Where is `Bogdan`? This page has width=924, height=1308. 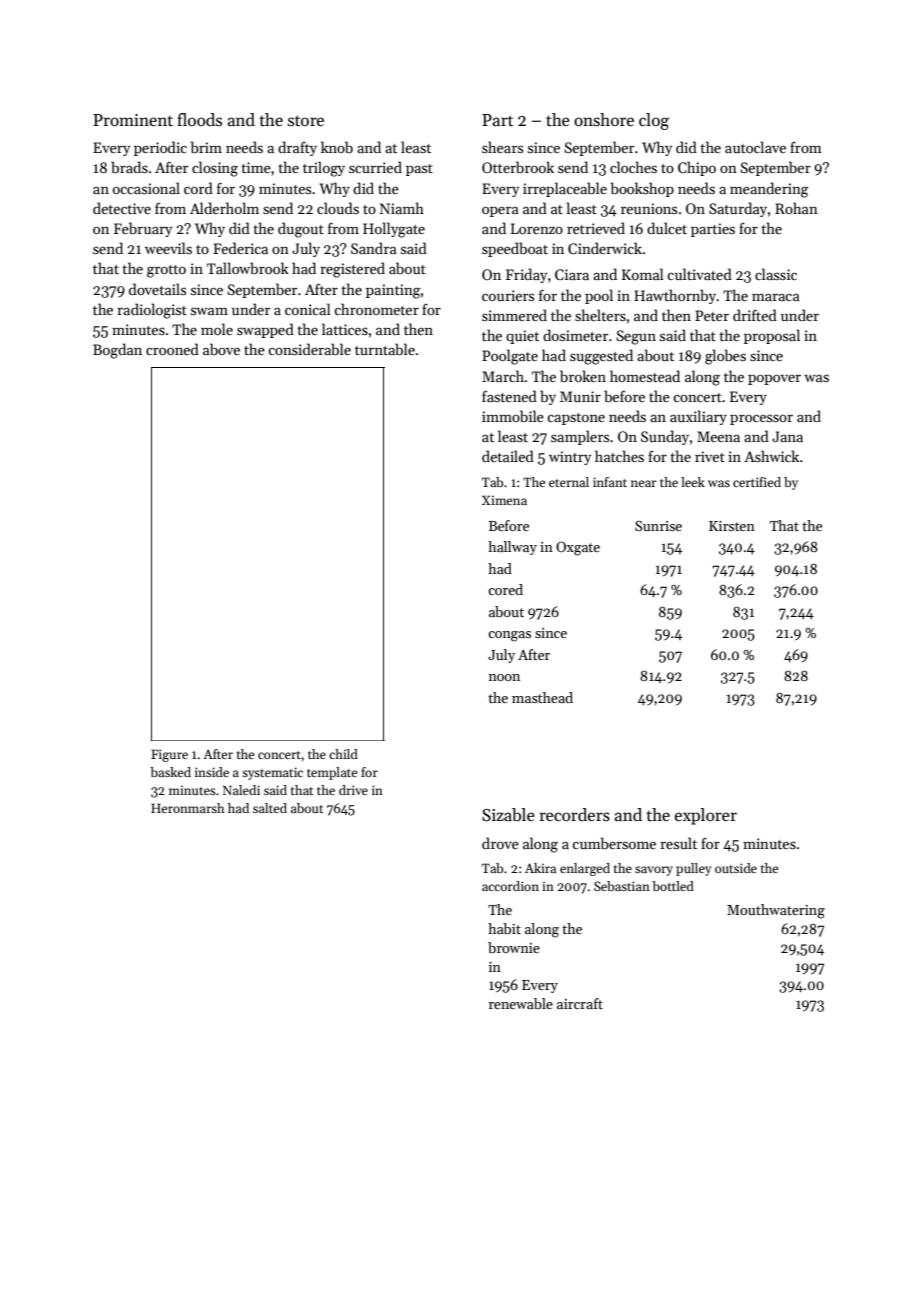
Bogdan is located at coordinates (117, 351).
